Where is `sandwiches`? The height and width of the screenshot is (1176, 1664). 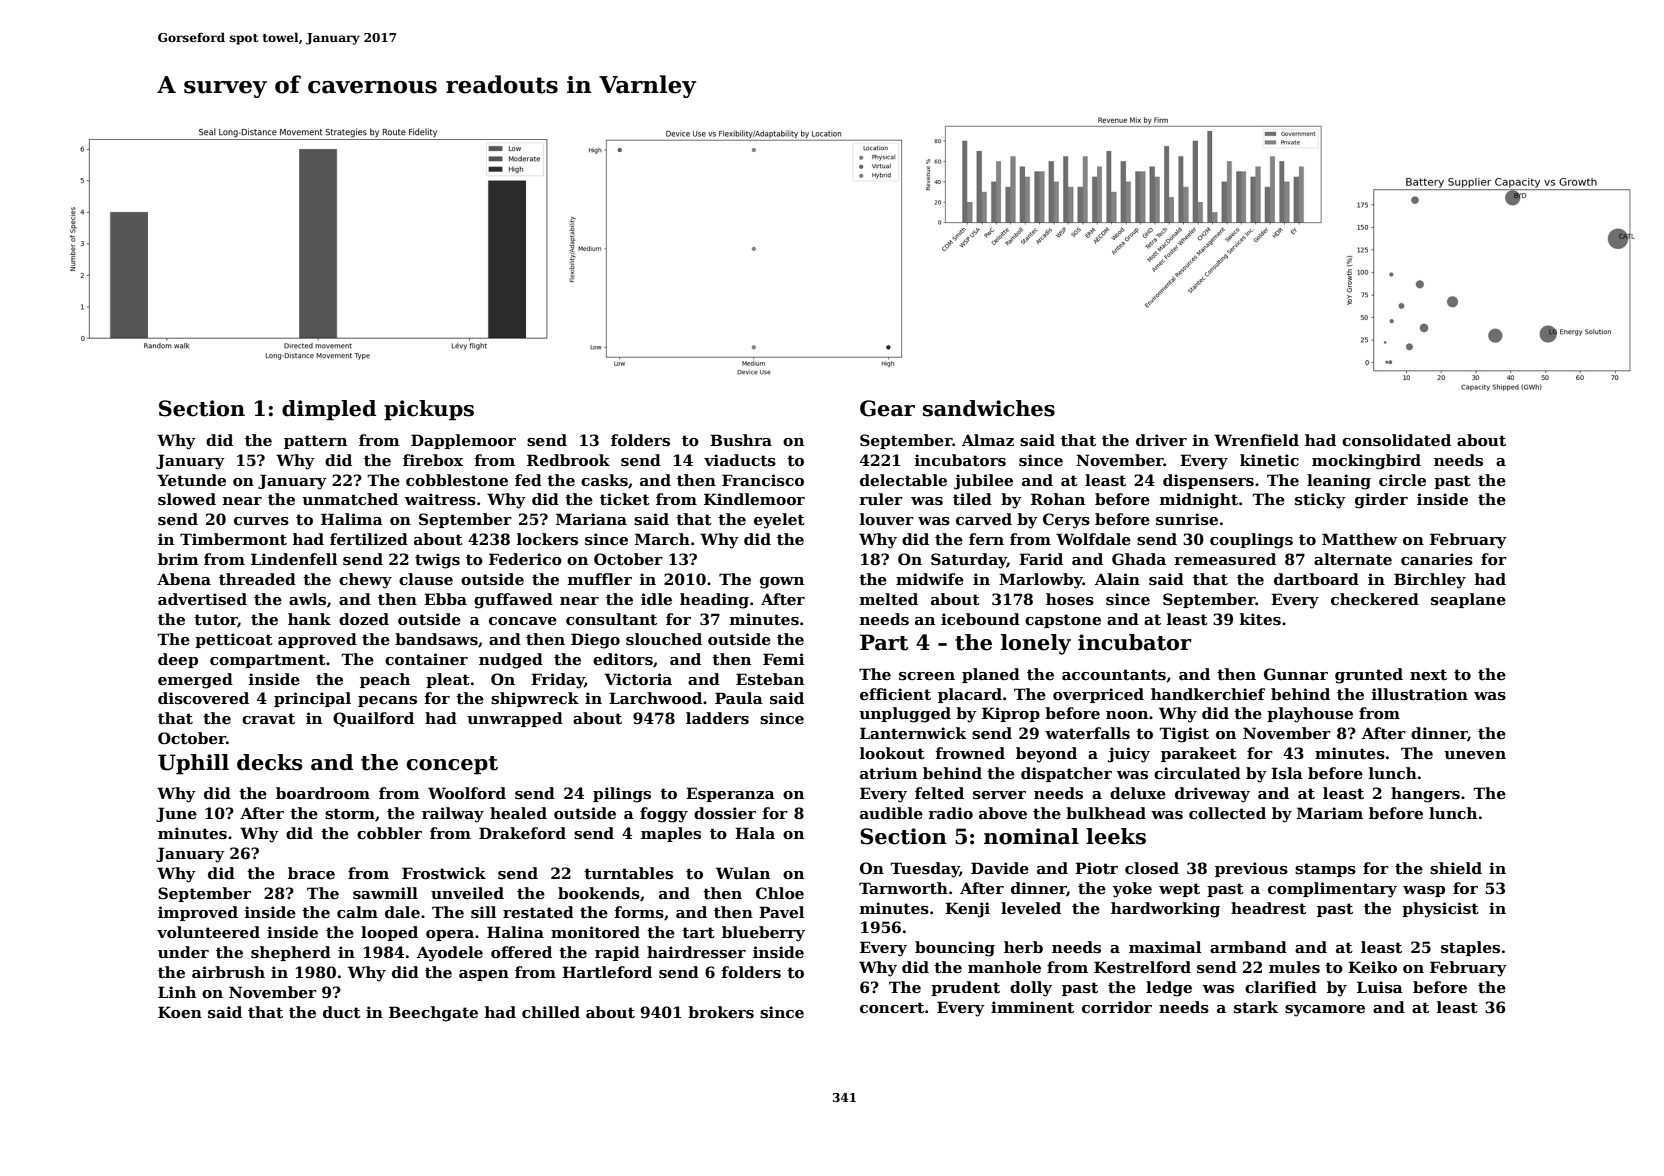
sandwiches is located at coordinates (989, 408).
